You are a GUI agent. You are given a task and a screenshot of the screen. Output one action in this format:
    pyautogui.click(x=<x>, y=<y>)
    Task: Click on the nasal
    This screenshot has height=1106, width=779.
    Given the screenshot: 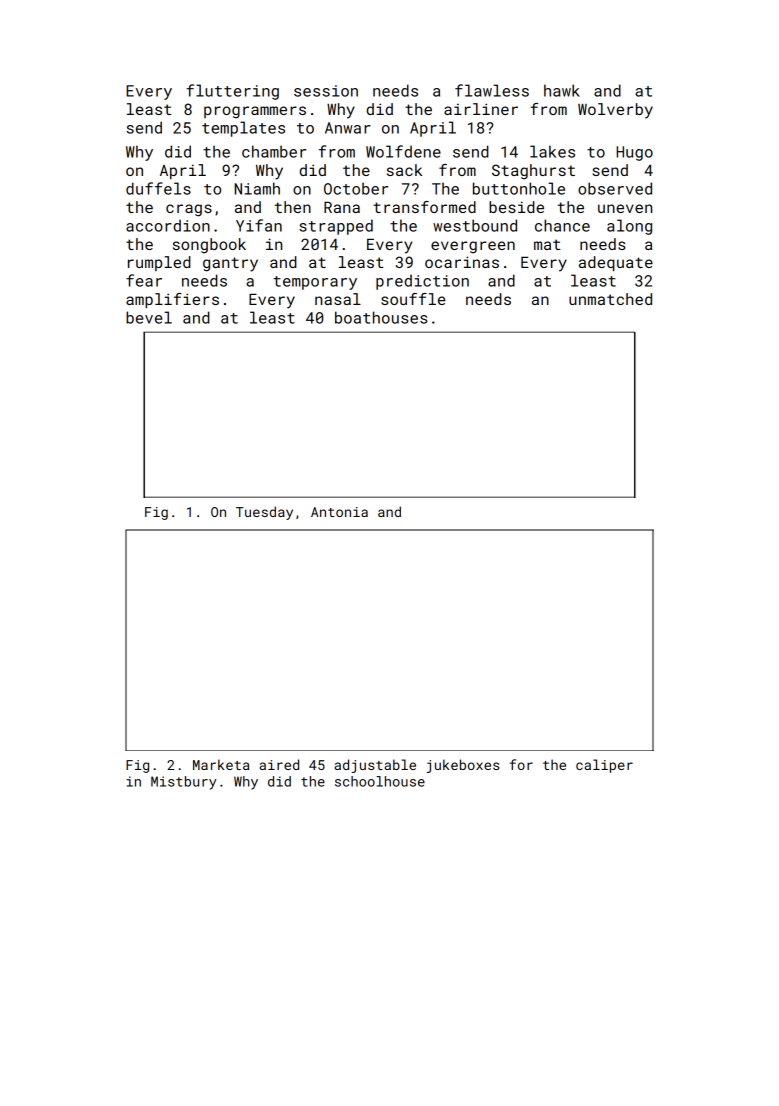 What is the action you would take?
    pyautogui.click(x=338, y=299)
